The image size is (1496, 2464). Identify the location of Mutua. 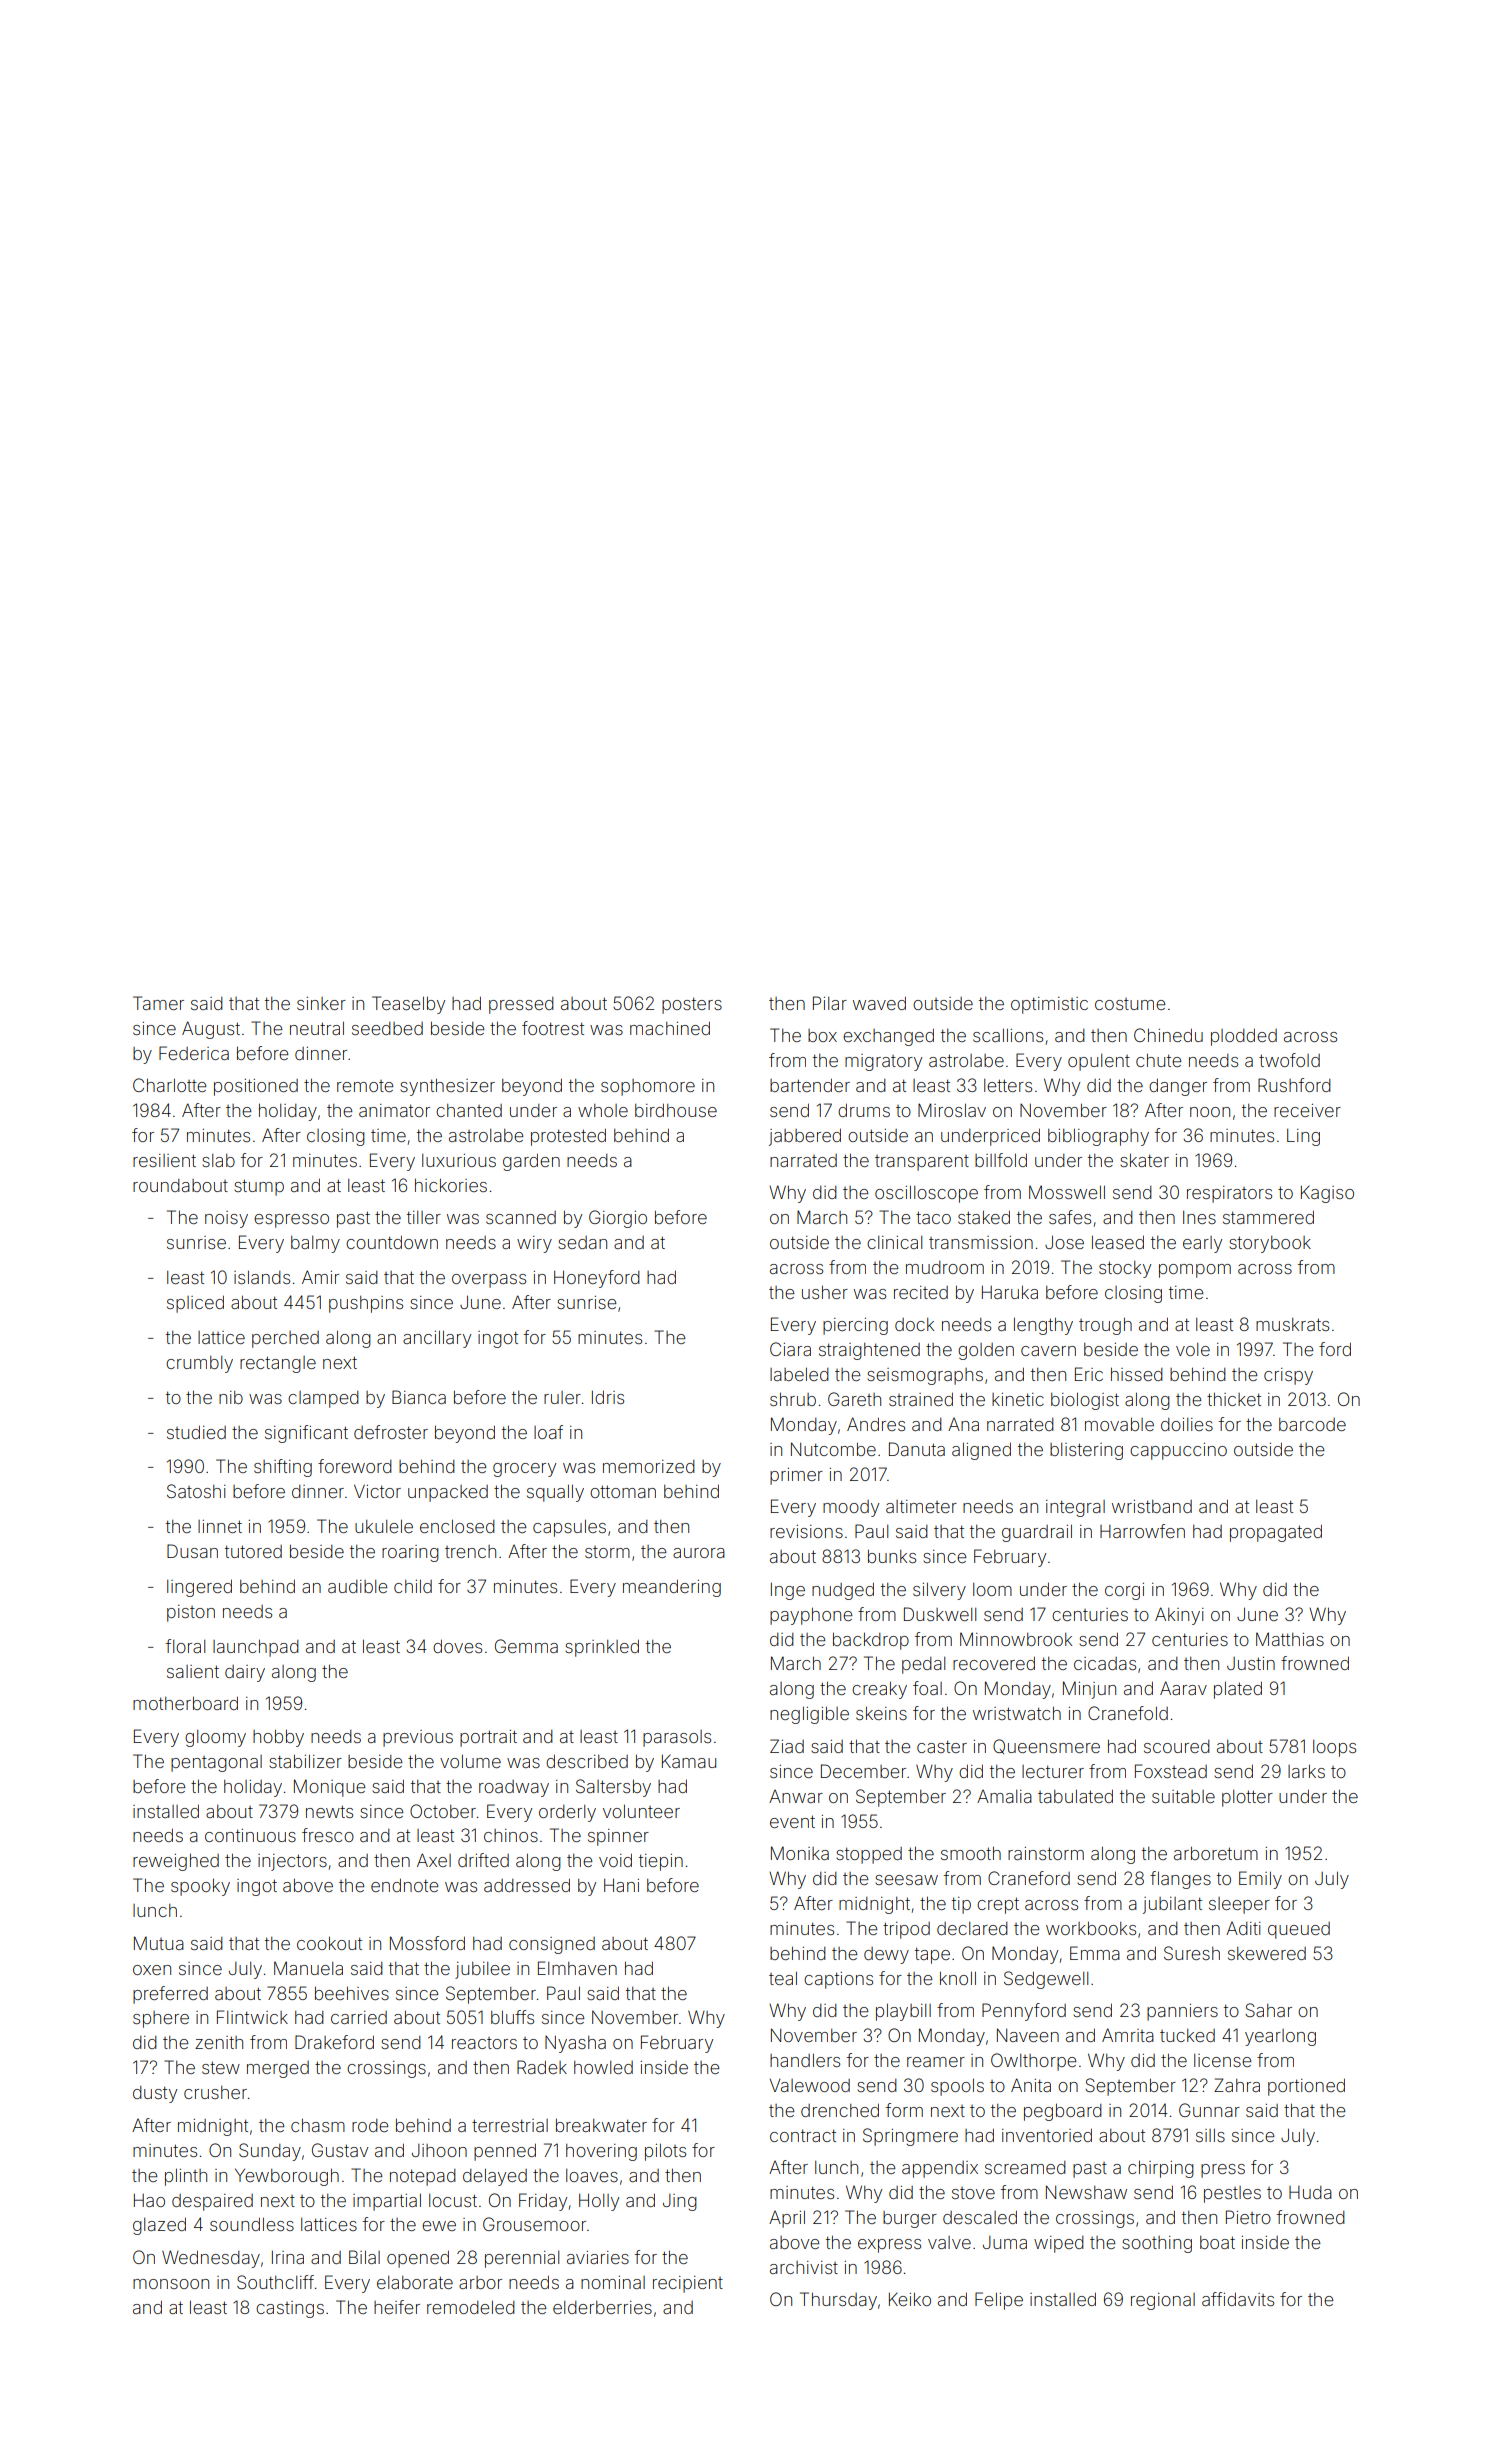
(159, 1943).
